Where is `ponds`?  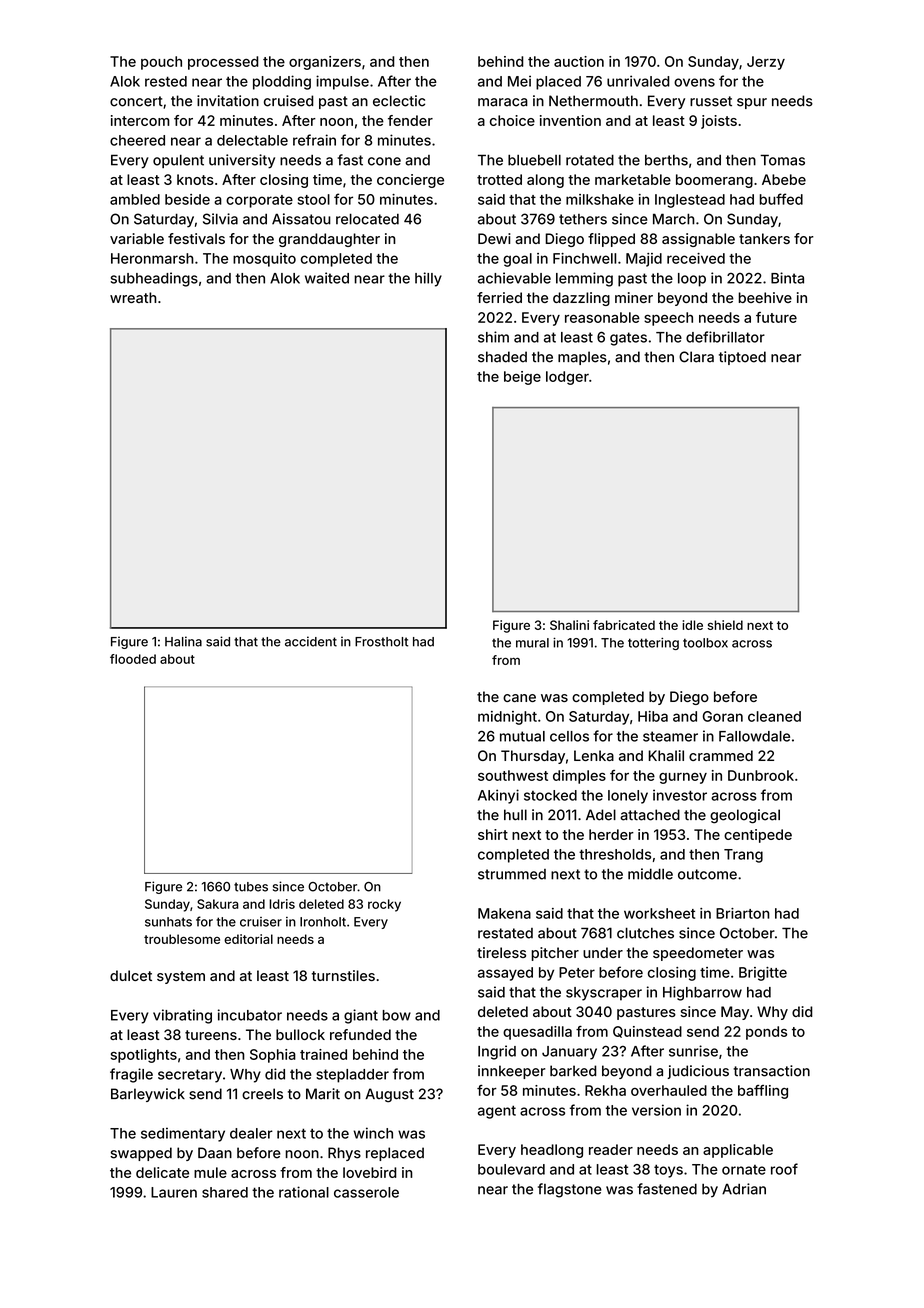
ponds is located at coordinates (766, 1033).
